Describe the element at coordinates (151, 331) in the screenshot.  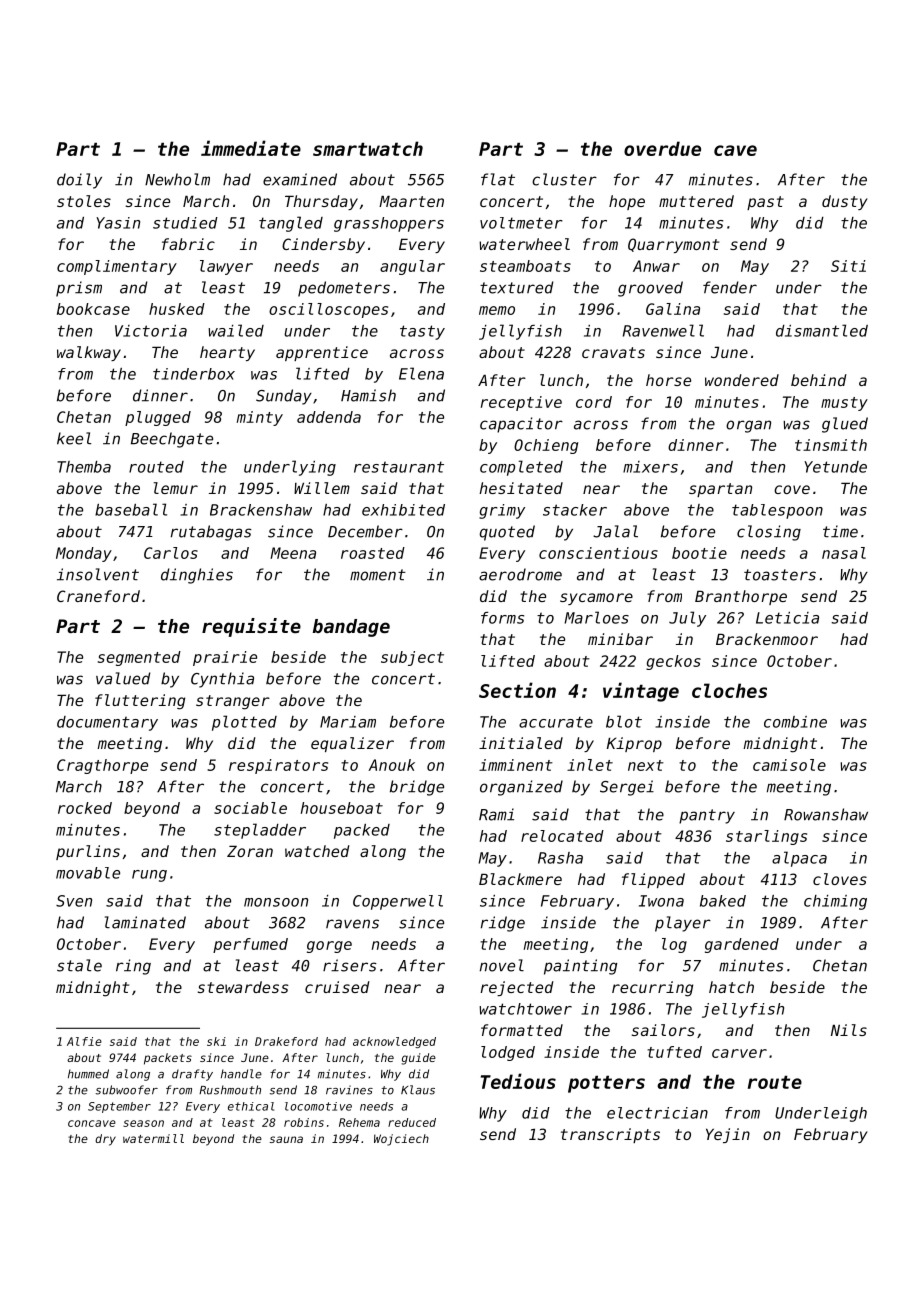
I see `Victoria` at that location.
